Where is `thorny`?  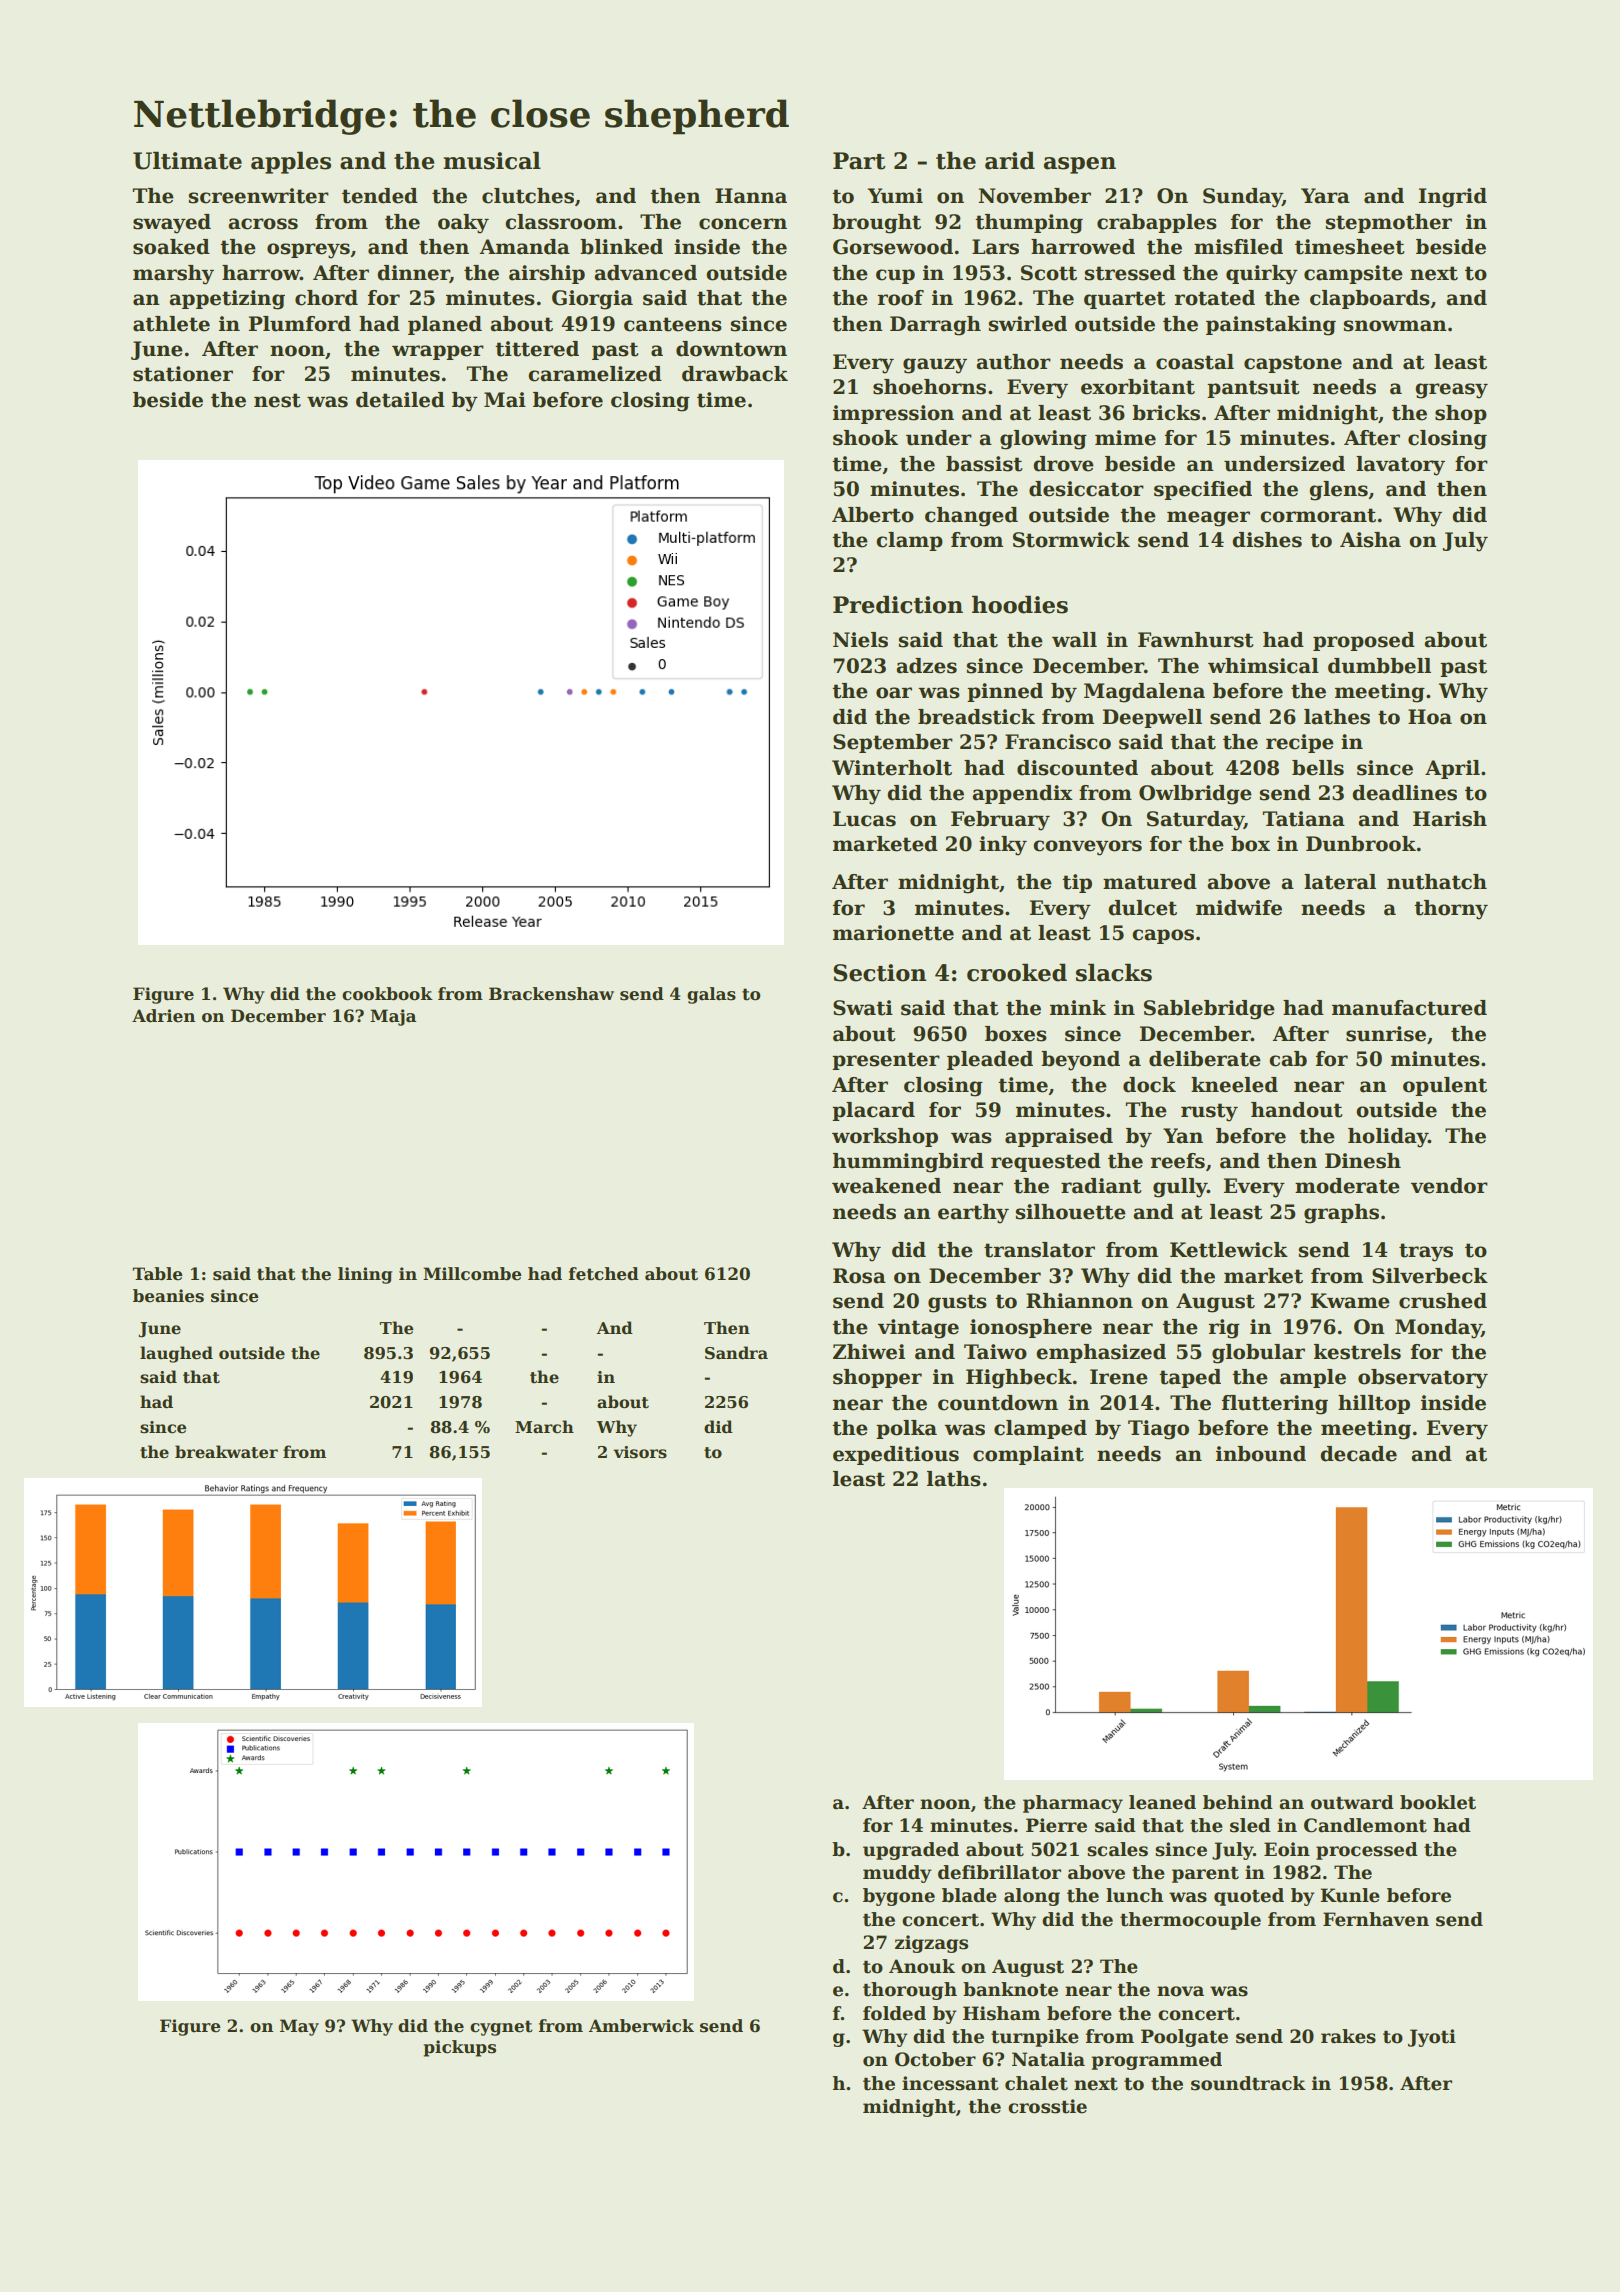
thorny is located at coordinates (1451, 910).
